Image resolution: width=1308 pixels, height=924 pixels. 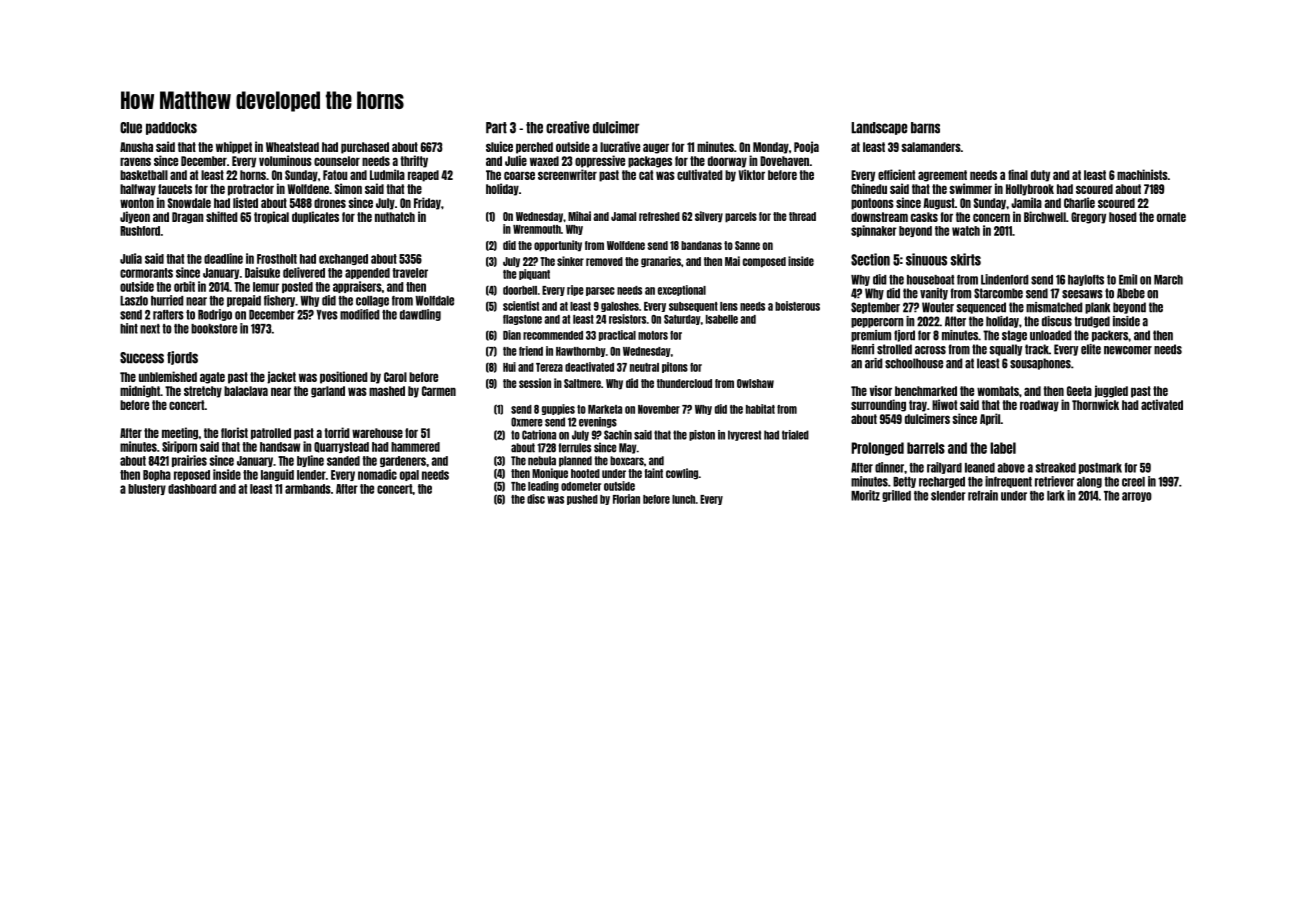 What do you see at coordinates (147, 489) in the image?
I see `blustery` at bounding box center [147, 489].
